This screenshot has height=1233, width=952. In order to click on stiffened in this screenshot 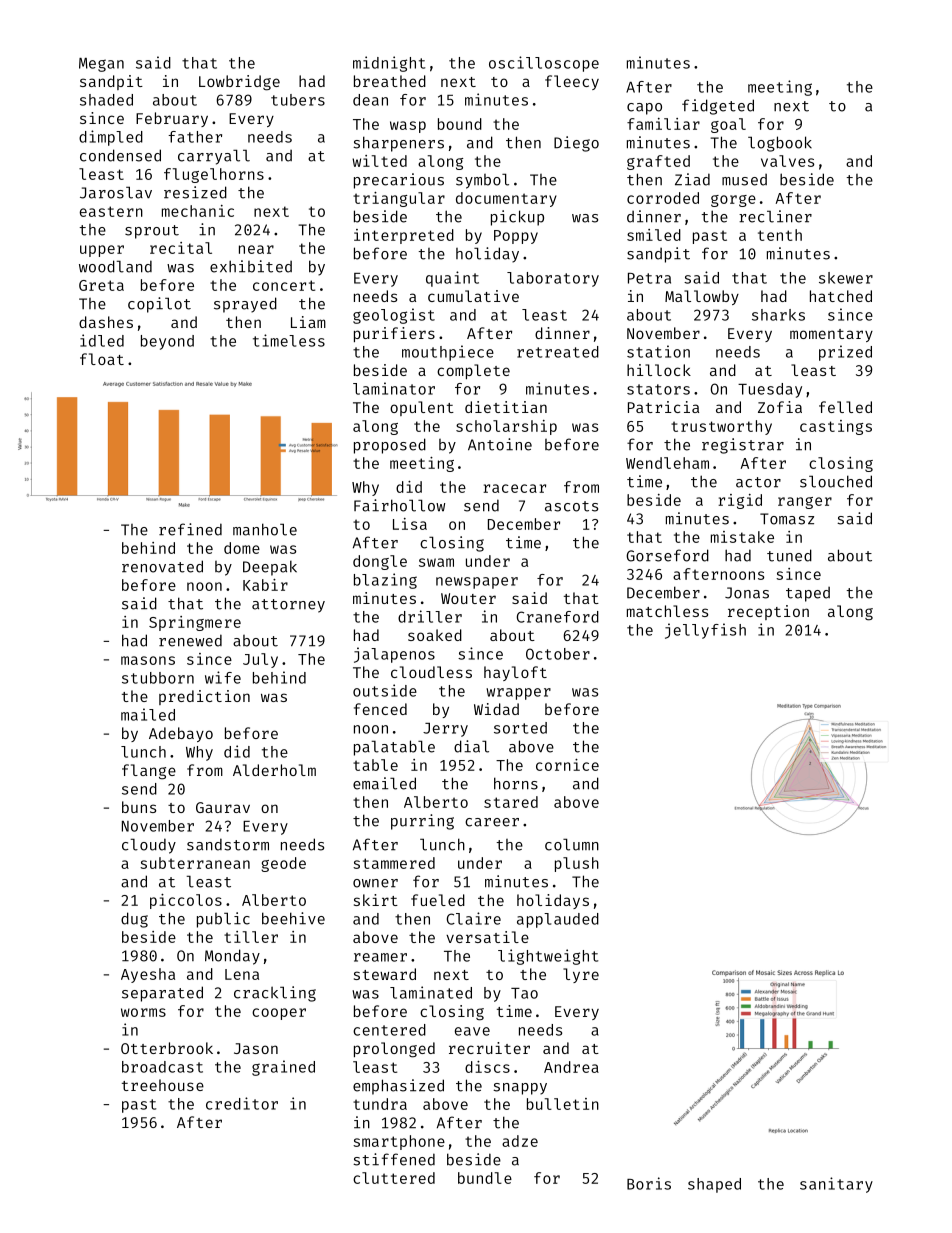, I will do `click(394, 1159)`.
